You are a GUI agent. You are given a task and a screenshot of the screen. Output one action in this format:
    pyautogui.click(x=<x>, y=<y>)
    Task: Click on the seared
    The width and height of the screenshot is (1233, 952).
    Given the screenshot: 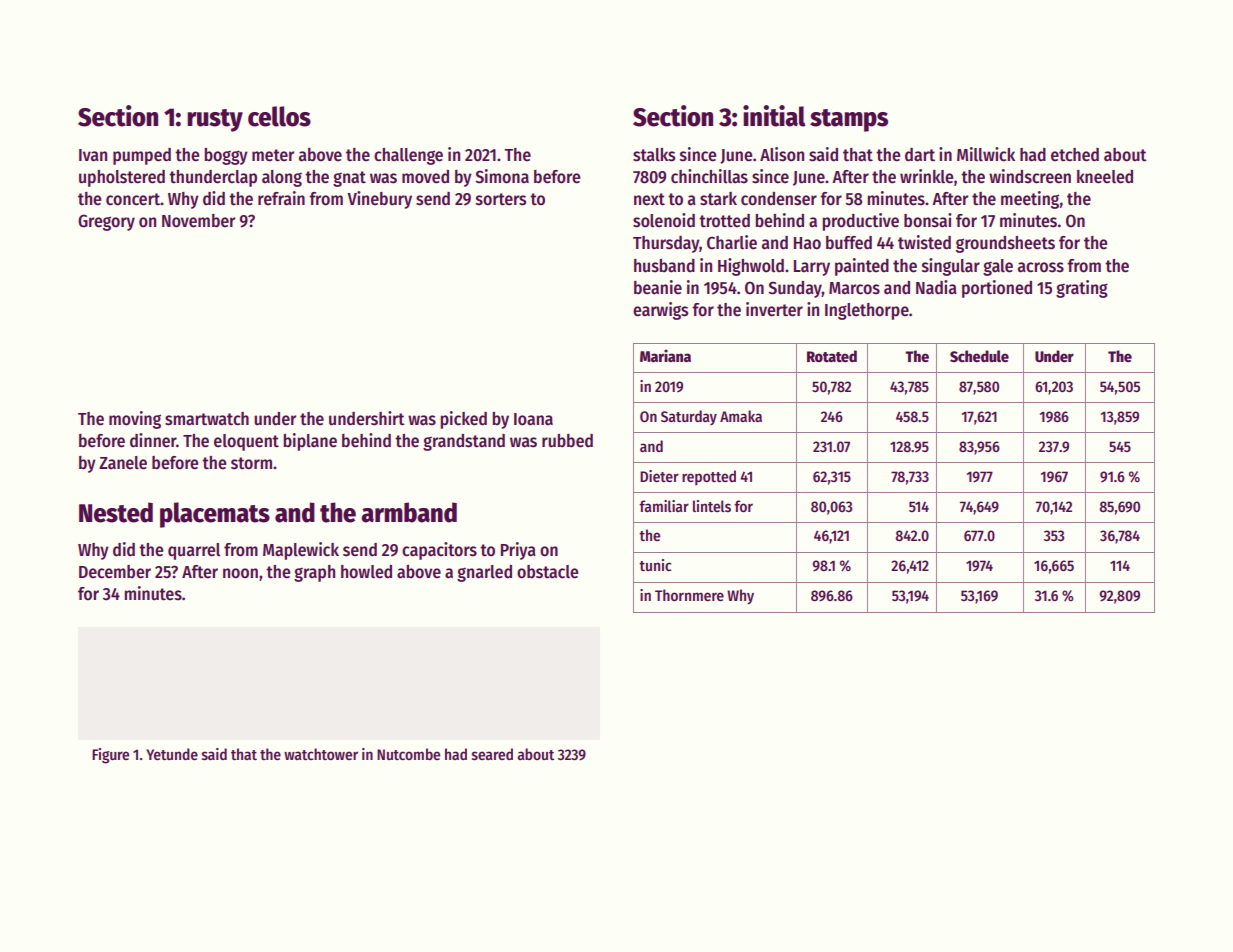 What is the action you would take?
    pyautogui.click(x=492, y=754)
